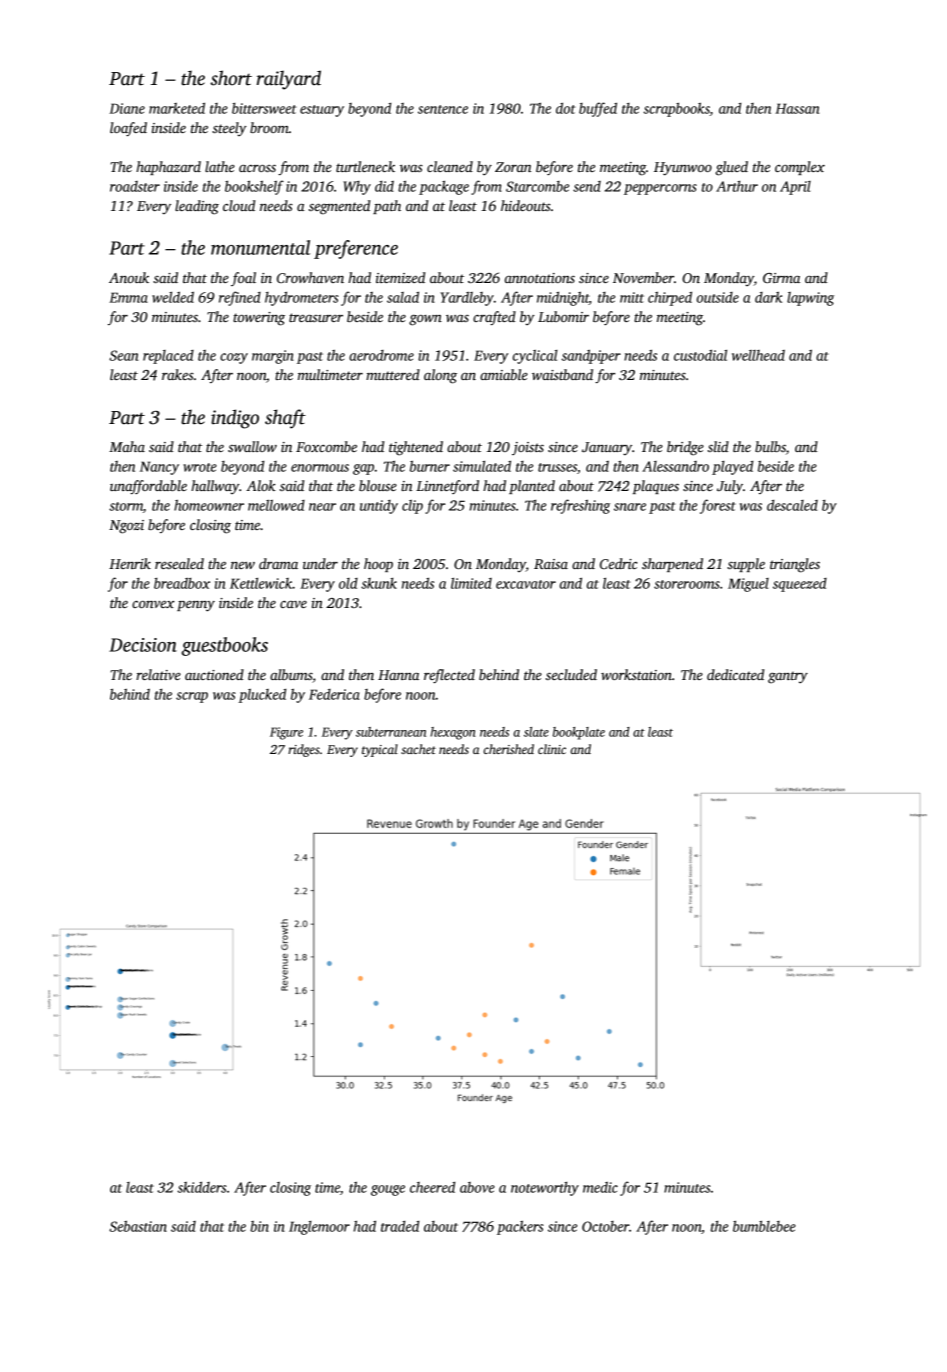 The image size is (947, 1372). What do you see at coordinates (768, 297) in the document?
I see `dark` at bounding box center [768, 297].
